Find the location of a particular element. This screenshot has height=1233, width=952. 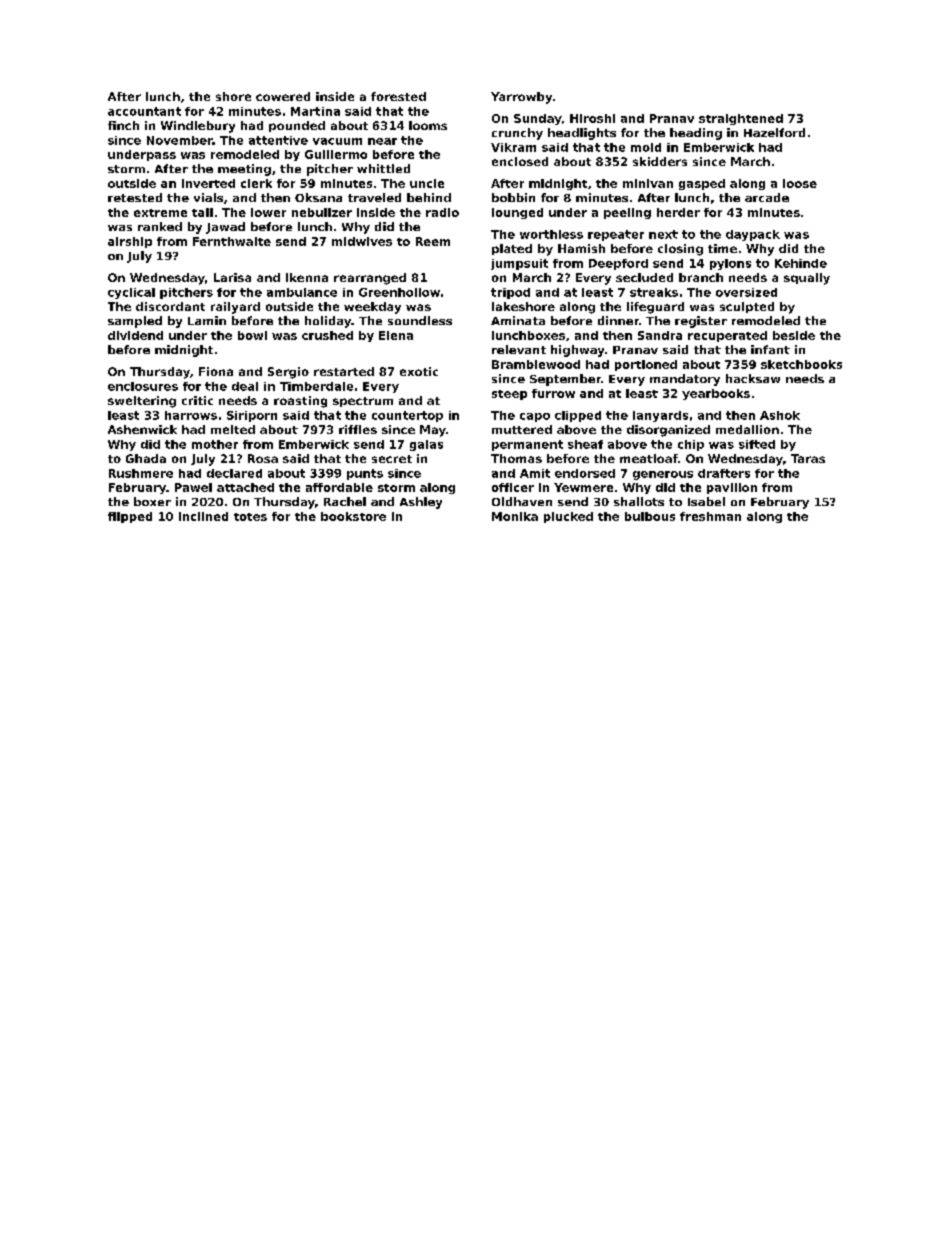

Ashley is located at coordinates (421, 503).
